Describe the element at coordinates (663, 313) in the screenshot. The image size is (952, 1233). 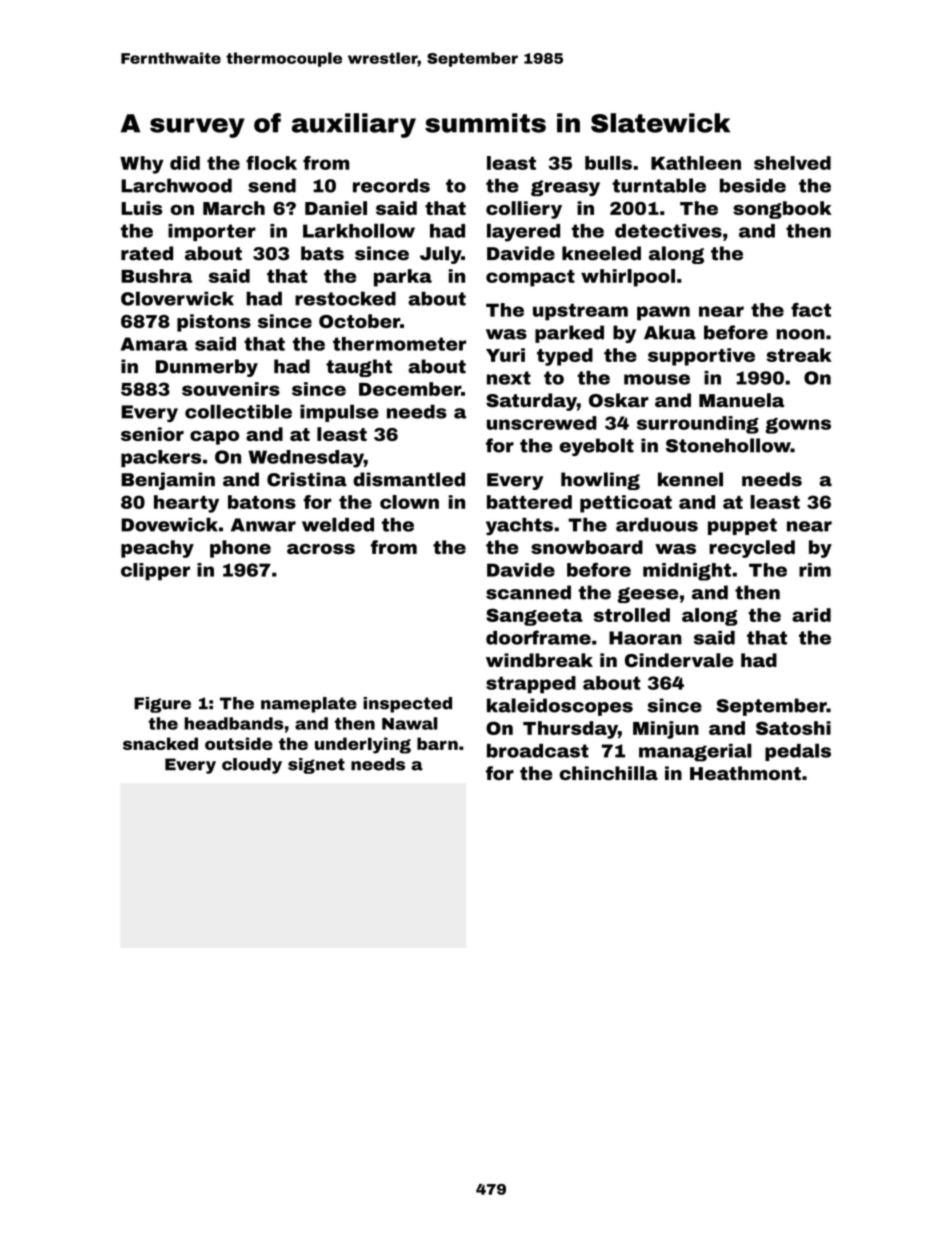
I see `pawn` at that location.
